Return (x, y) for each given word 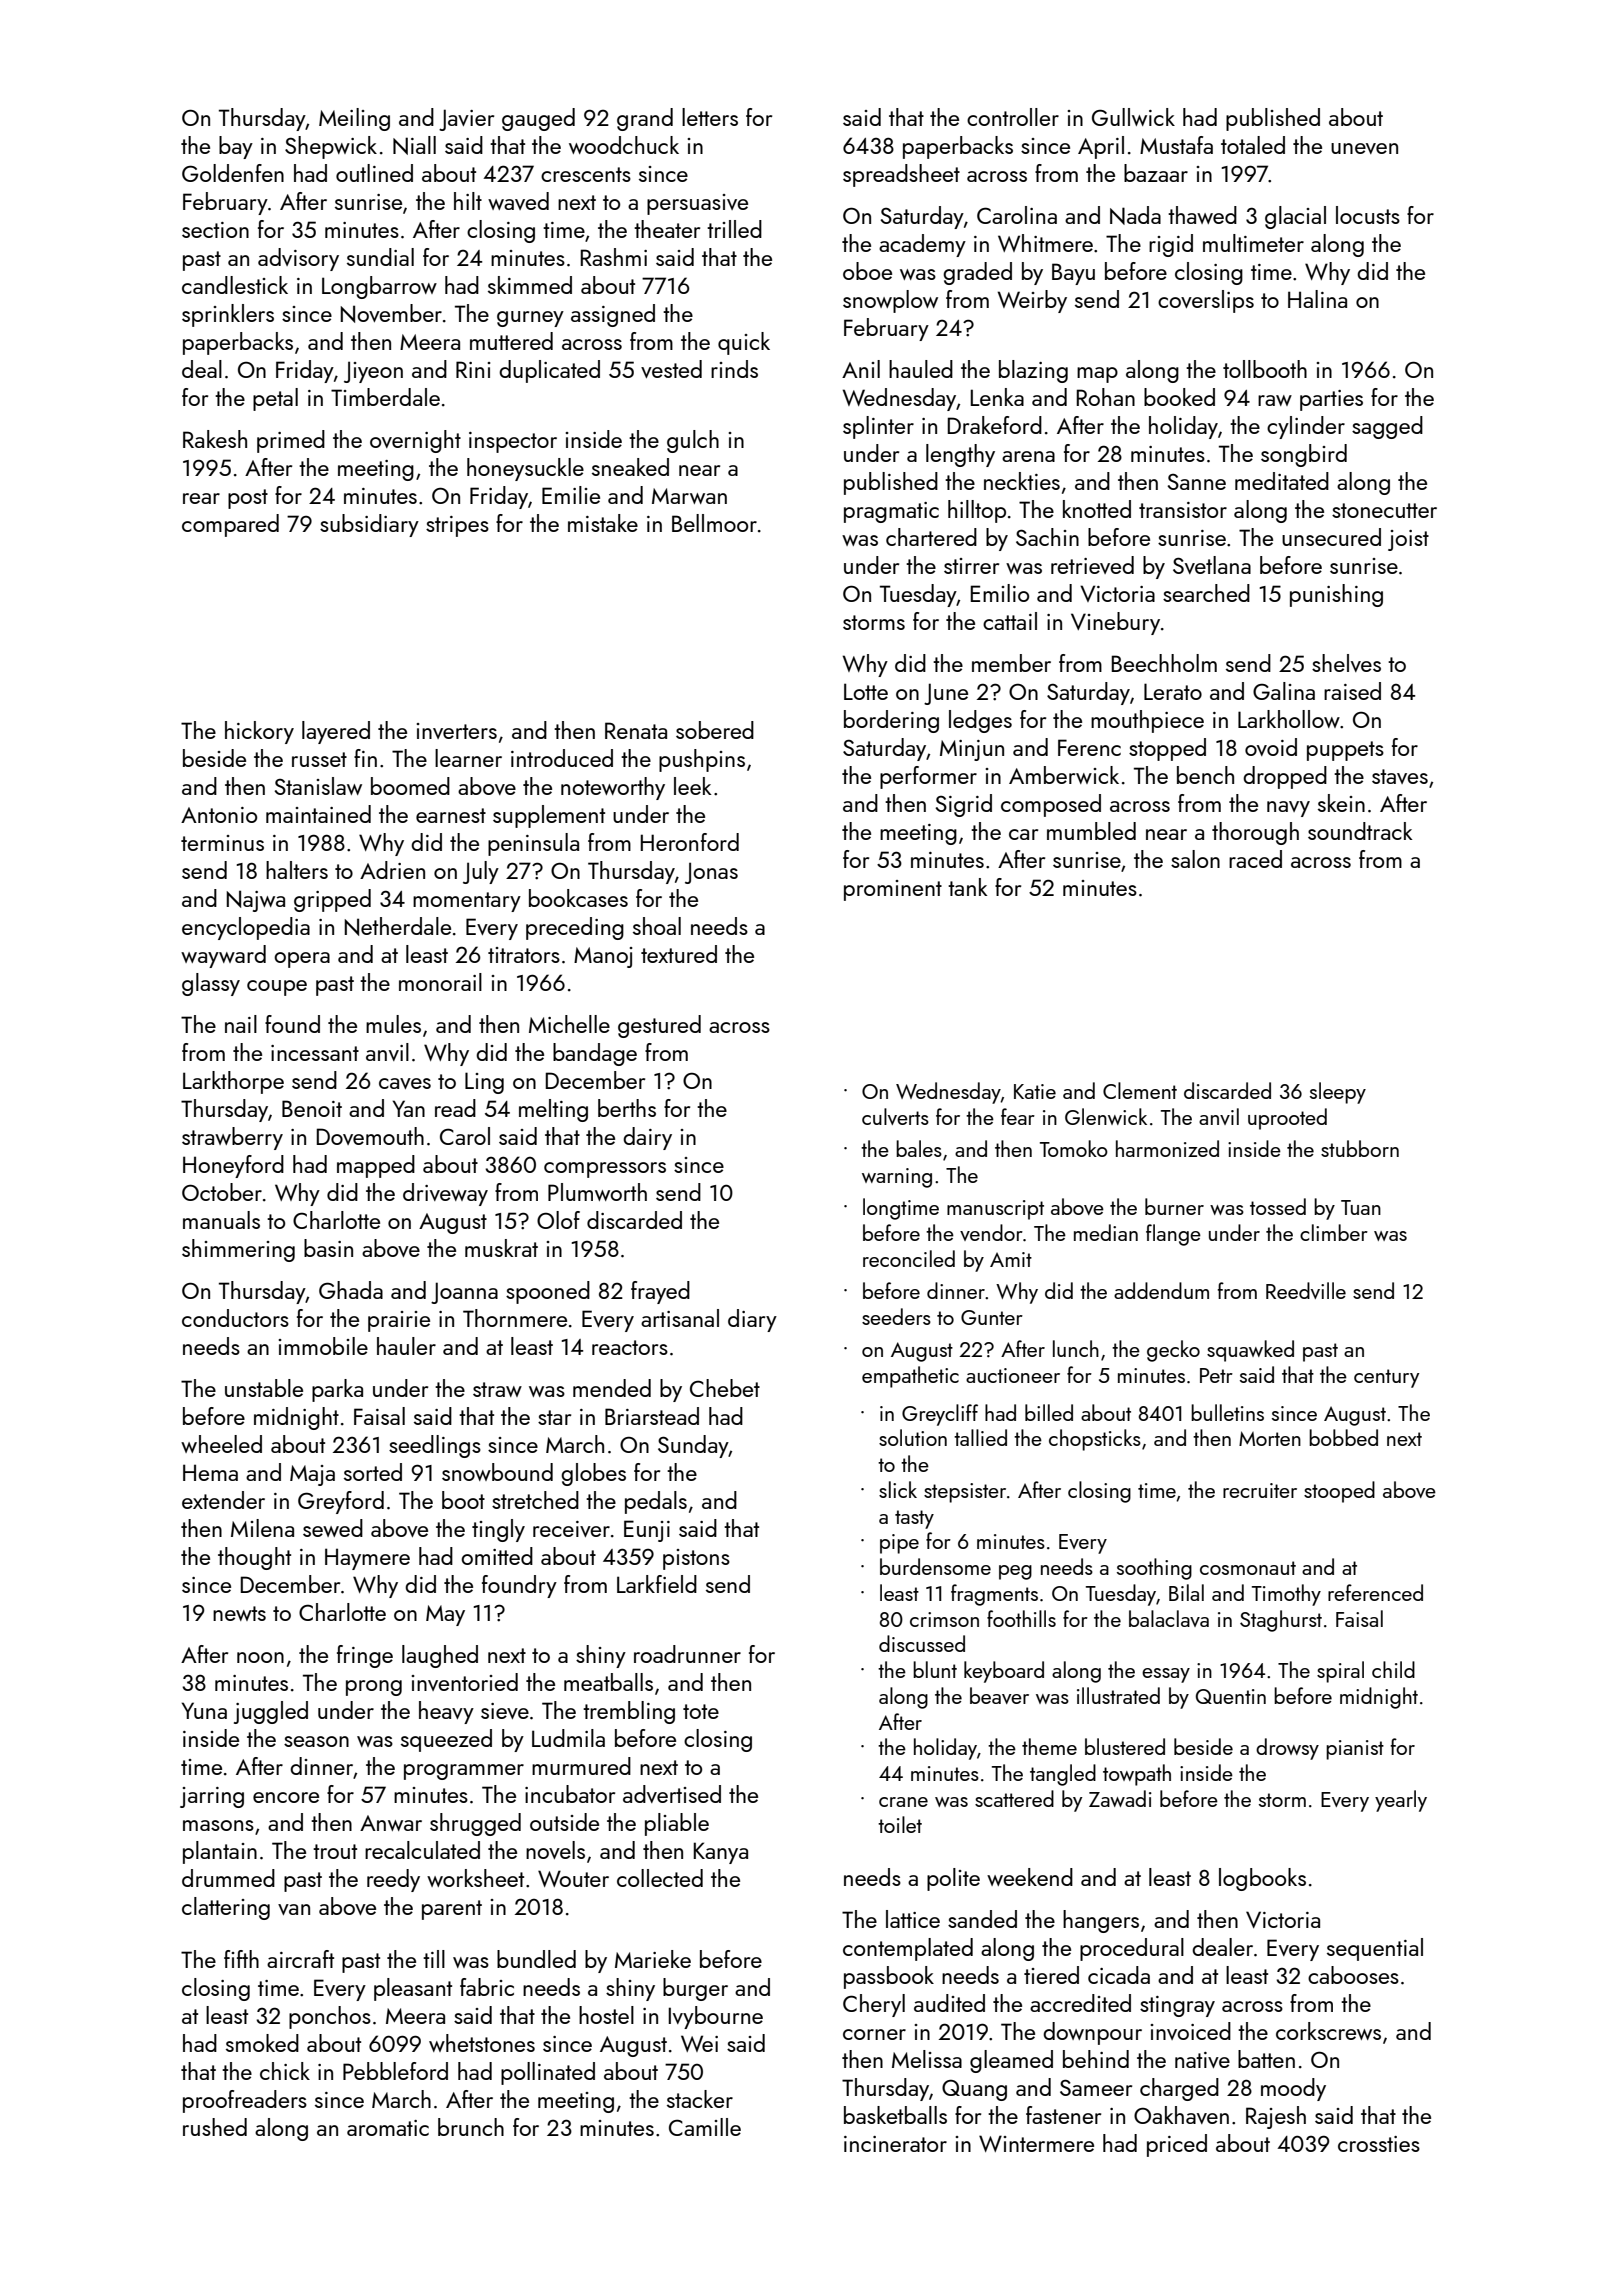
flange (1173, 1235)
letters (710, 117)
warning (897, 1178)
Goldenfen (233, 173)
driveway (445, 1194)
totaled (1253, 145)
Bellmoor (714, 523)
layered (336, 732)
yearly (1401, 1801)
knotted (1097, 509)
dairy (647, 1138)
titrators (524, 955)
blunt (935, 1669)
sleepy (1338, 1093)
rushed (215, 2127)
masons (218, 1825)
